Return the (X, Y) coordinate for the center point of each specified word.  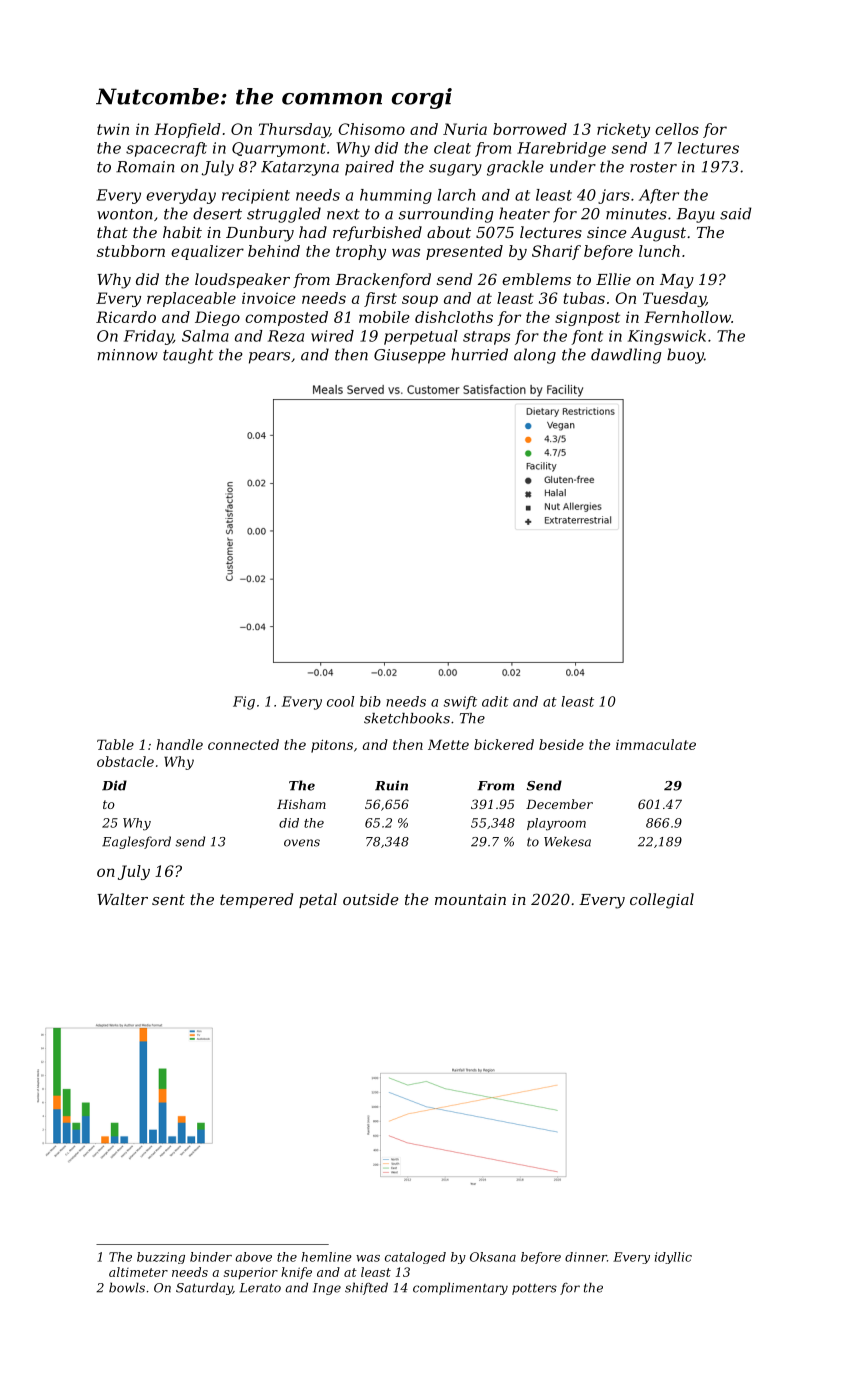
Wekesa (567, 841)
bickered (504, 744)
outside (371, 899)
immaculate (656, 744)
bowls (127, 1287)
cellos (677, 129)
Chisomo (371, 129)
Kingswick (667, 337)
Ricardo (126, 317)
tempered (256, 900)
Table (115, 744)
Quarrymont (279, 149)
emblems (536, 279)
